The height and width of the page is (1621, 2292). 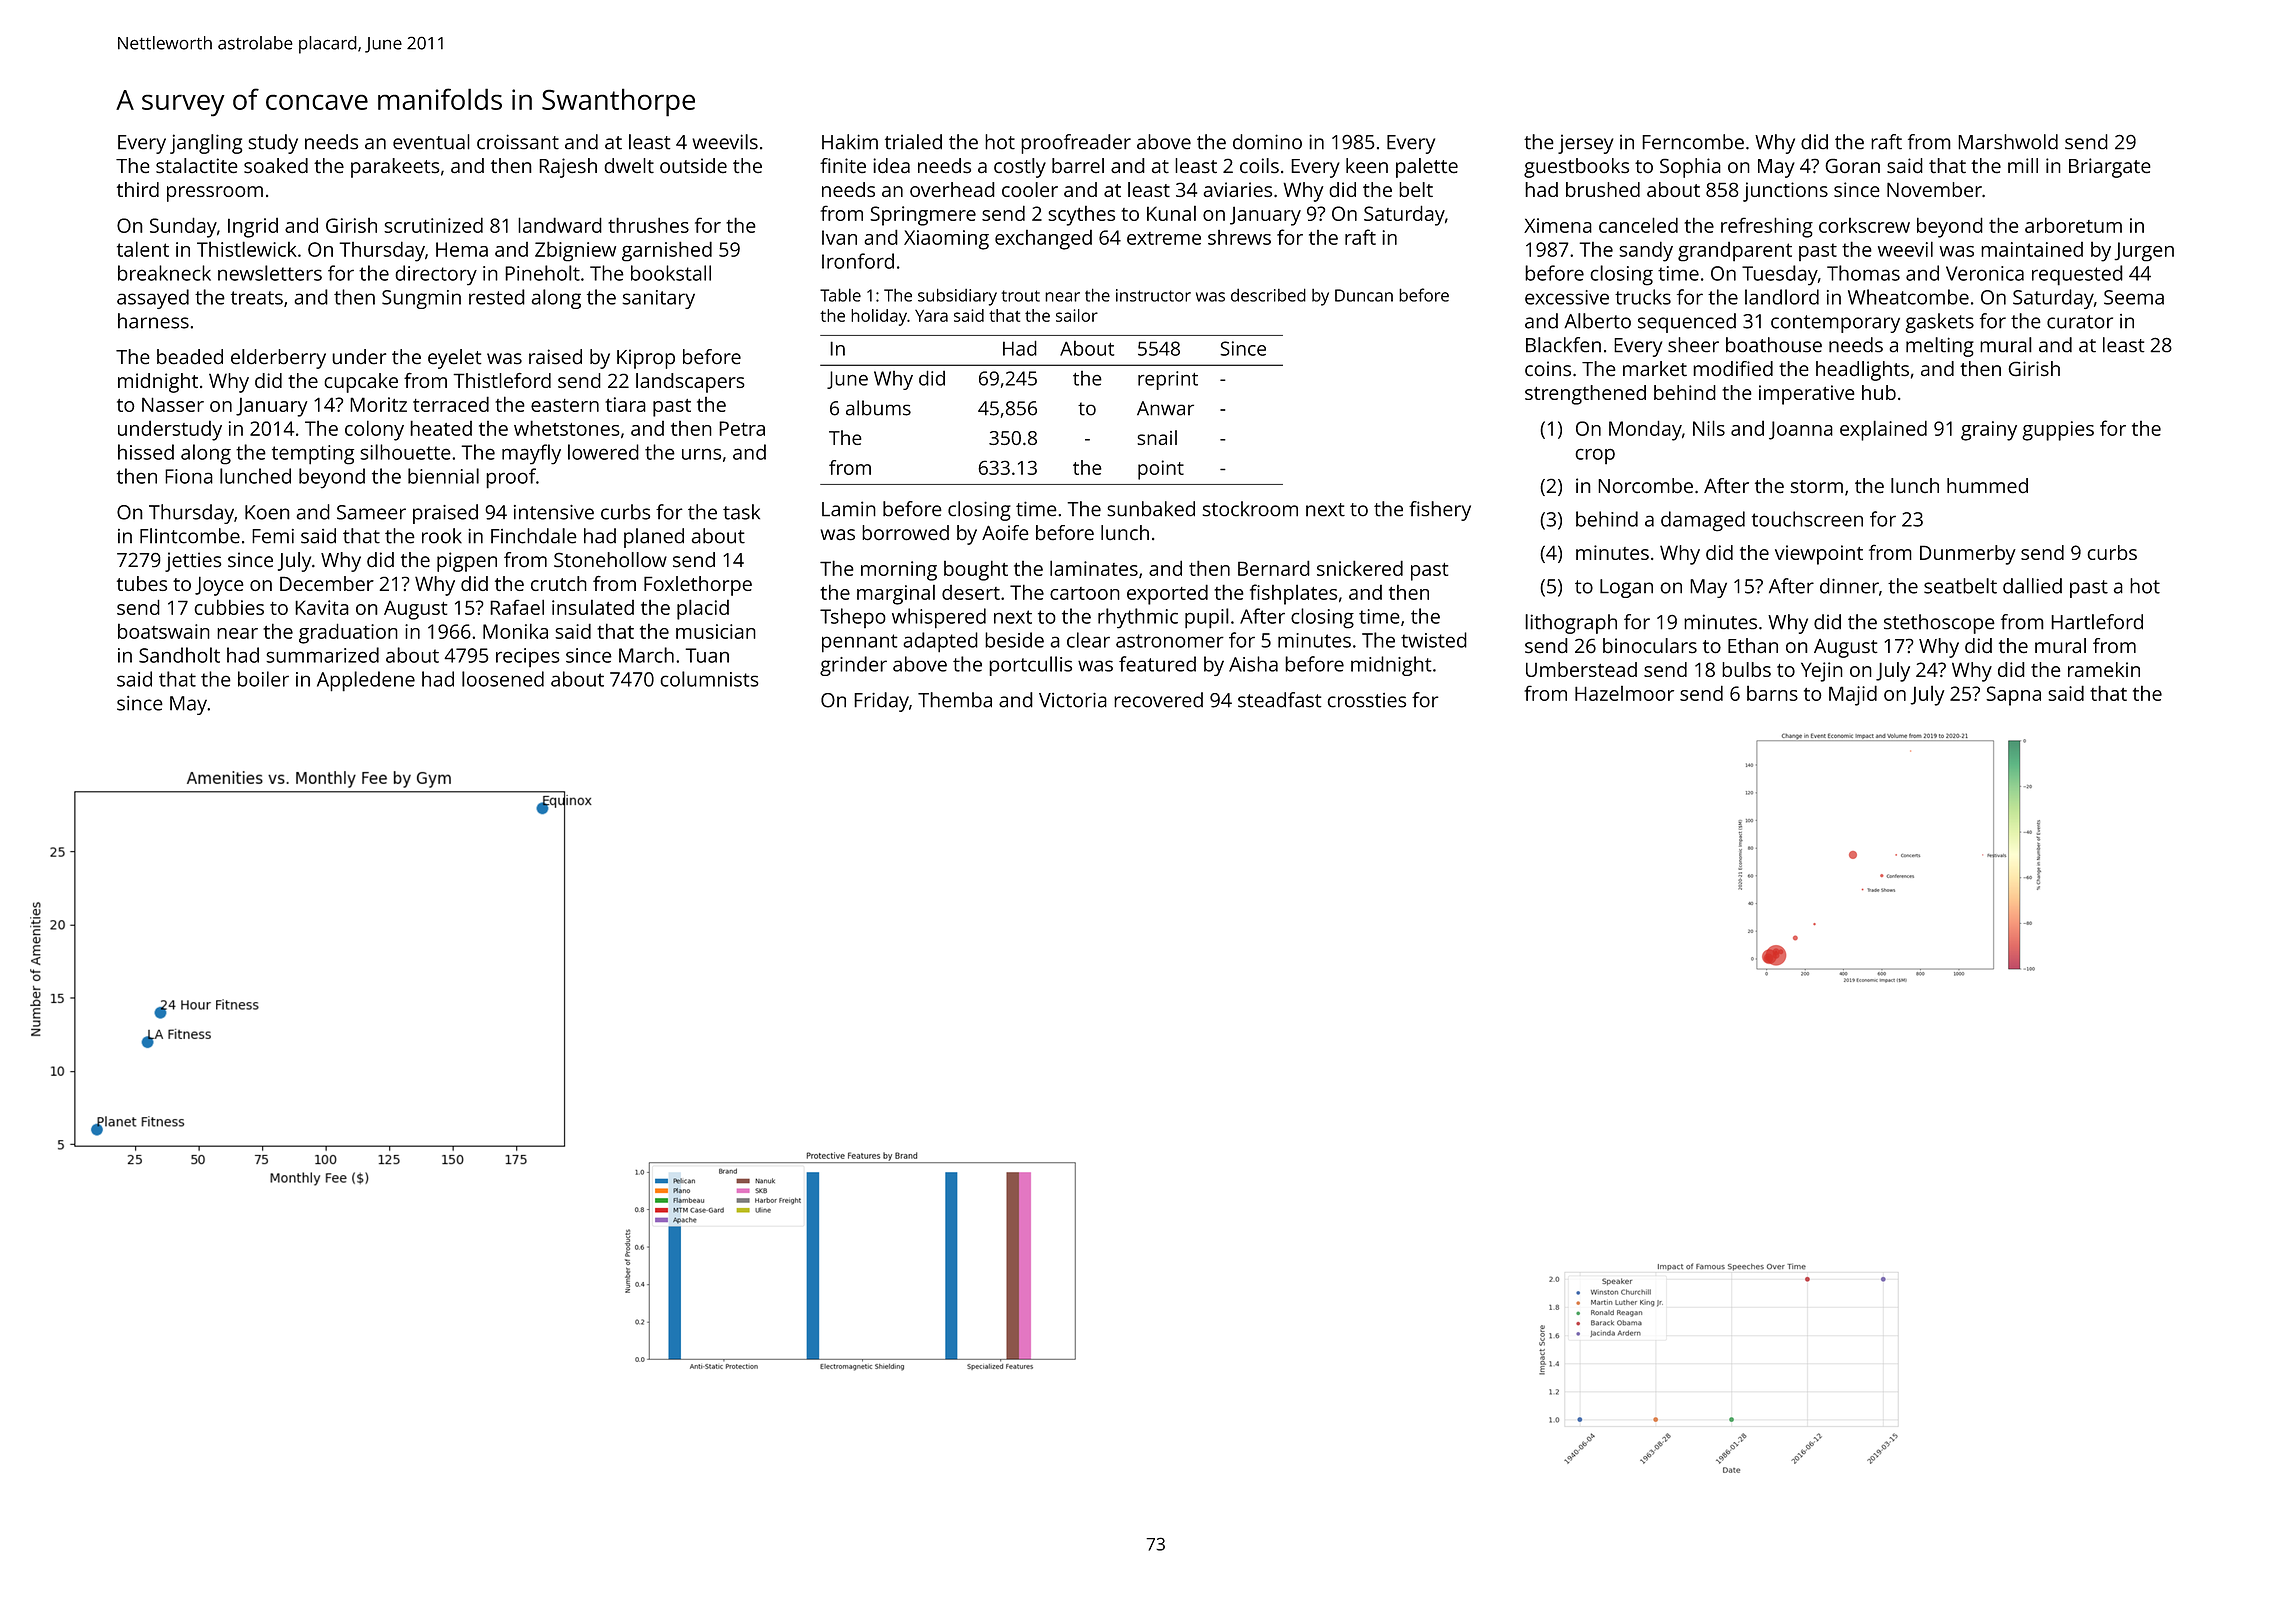 I want to click on Ferncombe, so click(x=1693, y=142).
